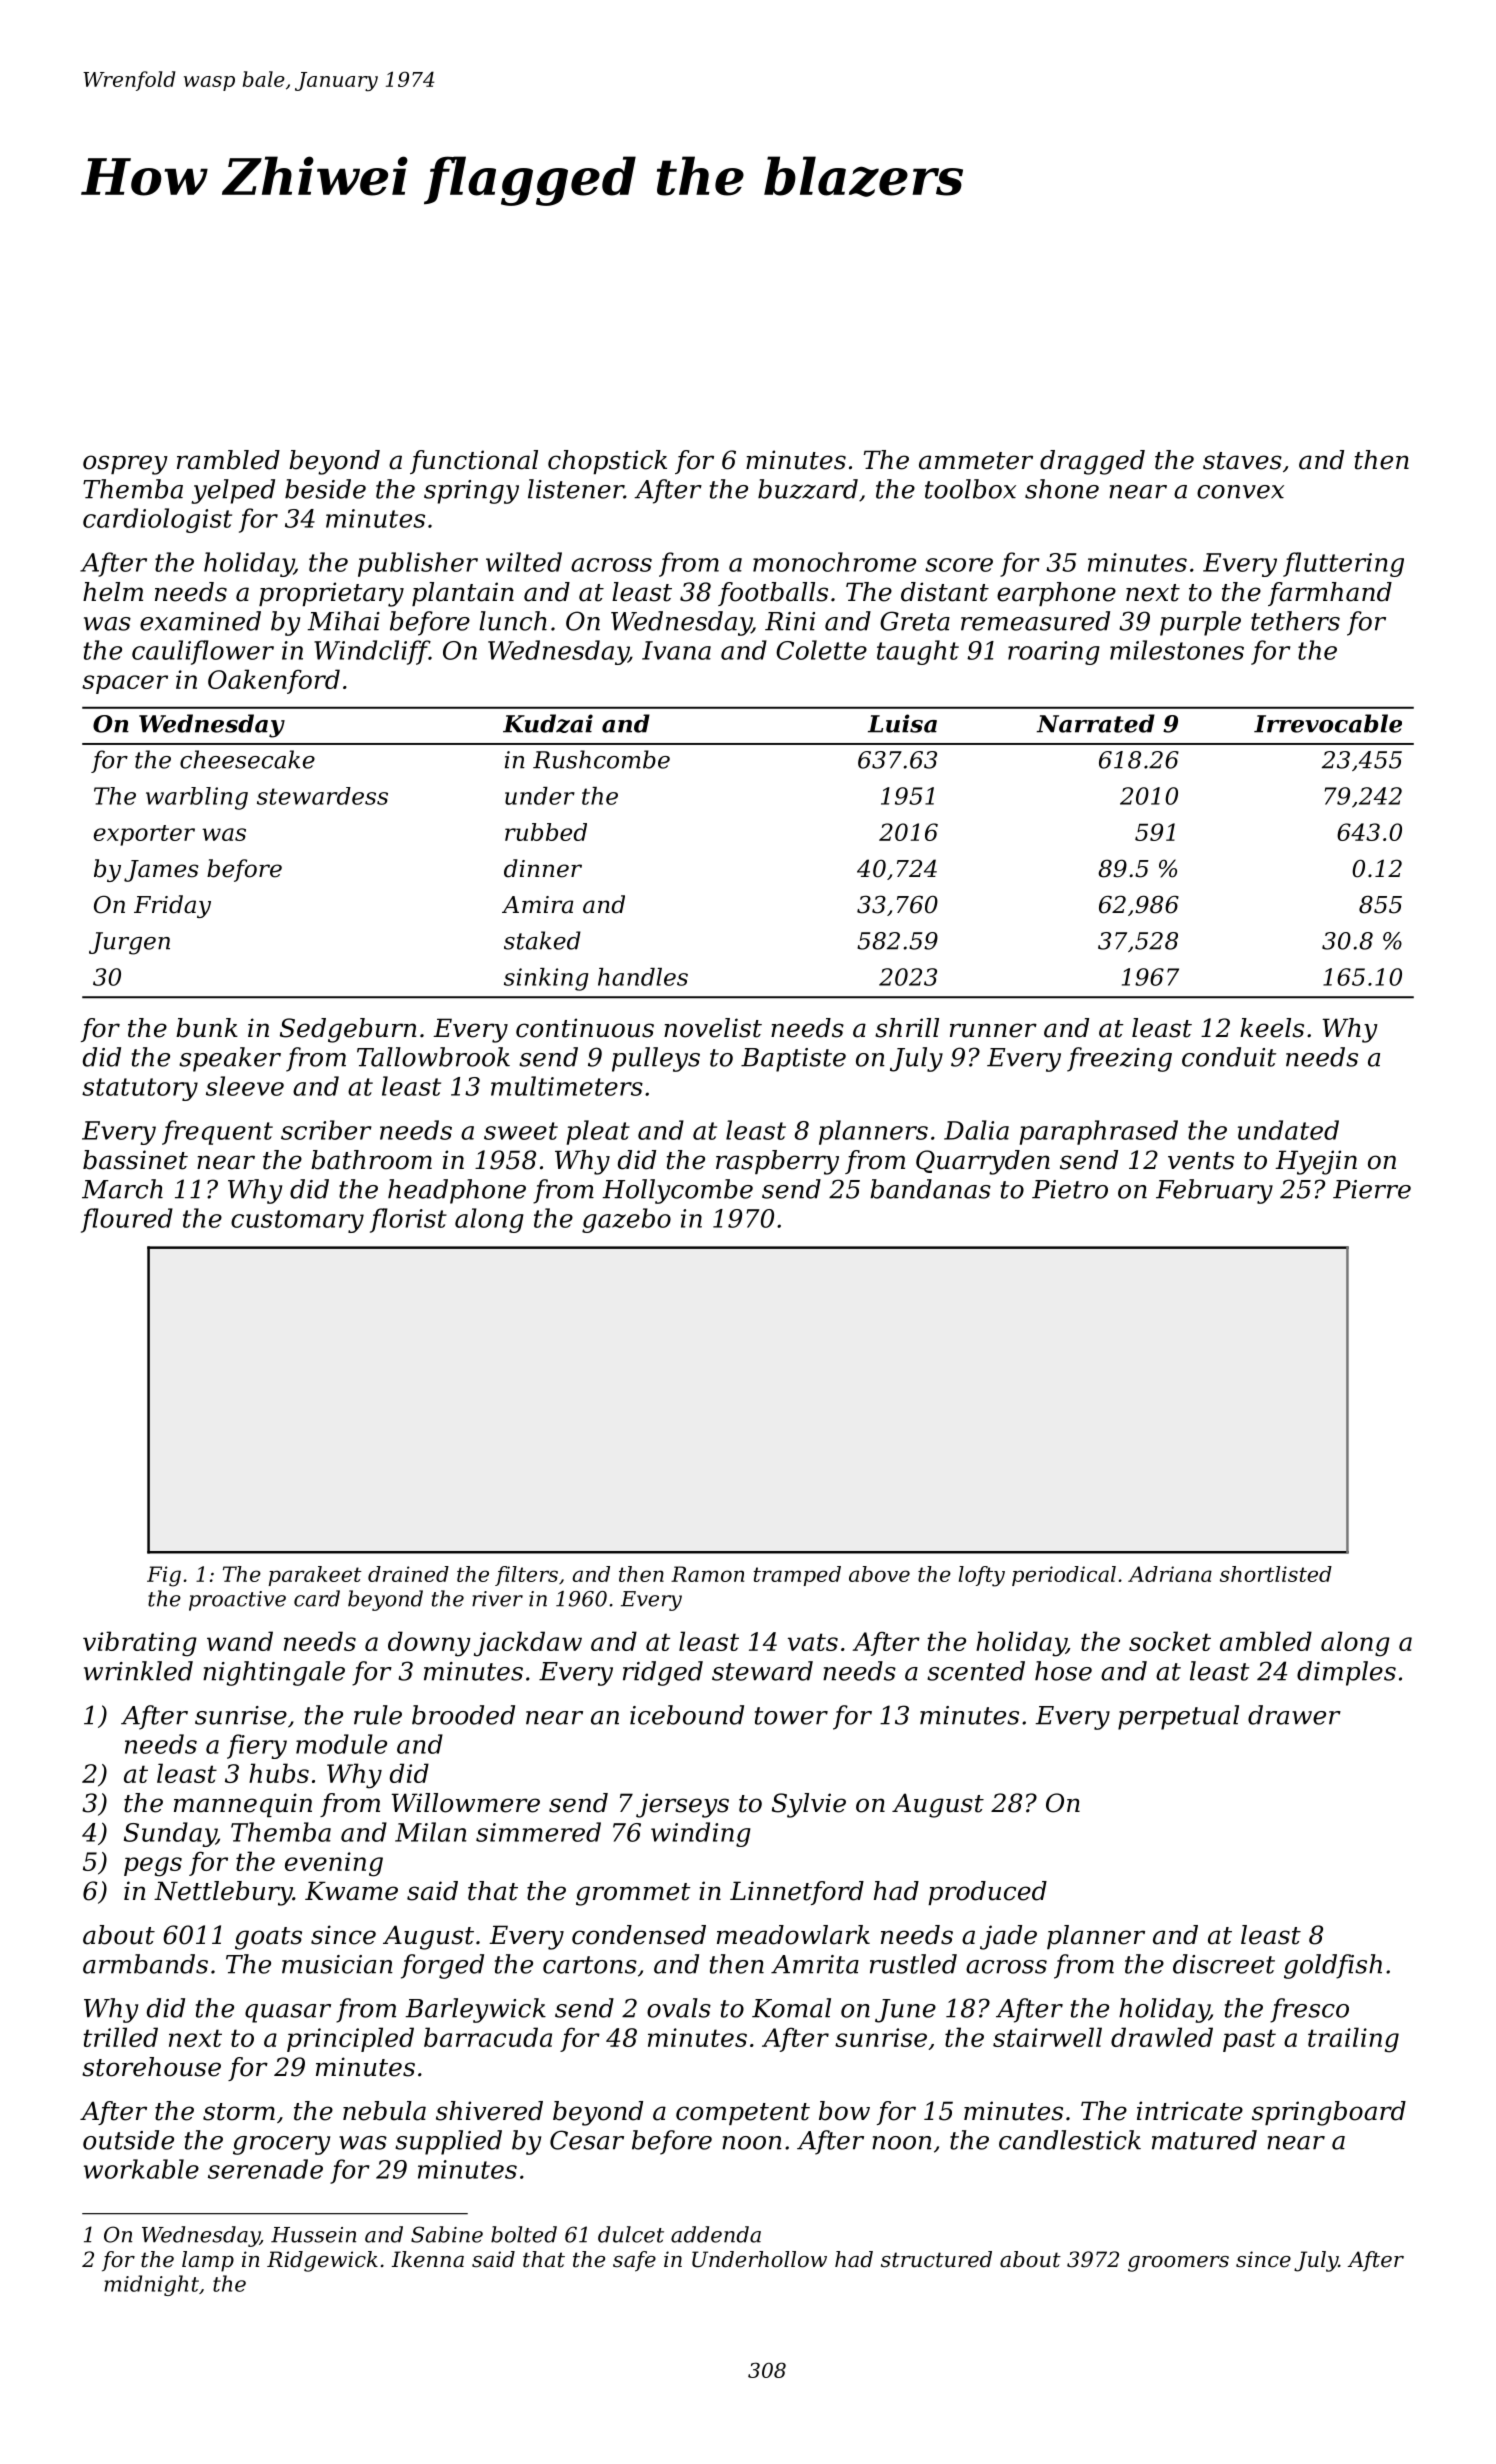  What do you see at coordinates (326, 1130) in the screenshot?
I see `scriber` at bounding box center [326, 1130].
